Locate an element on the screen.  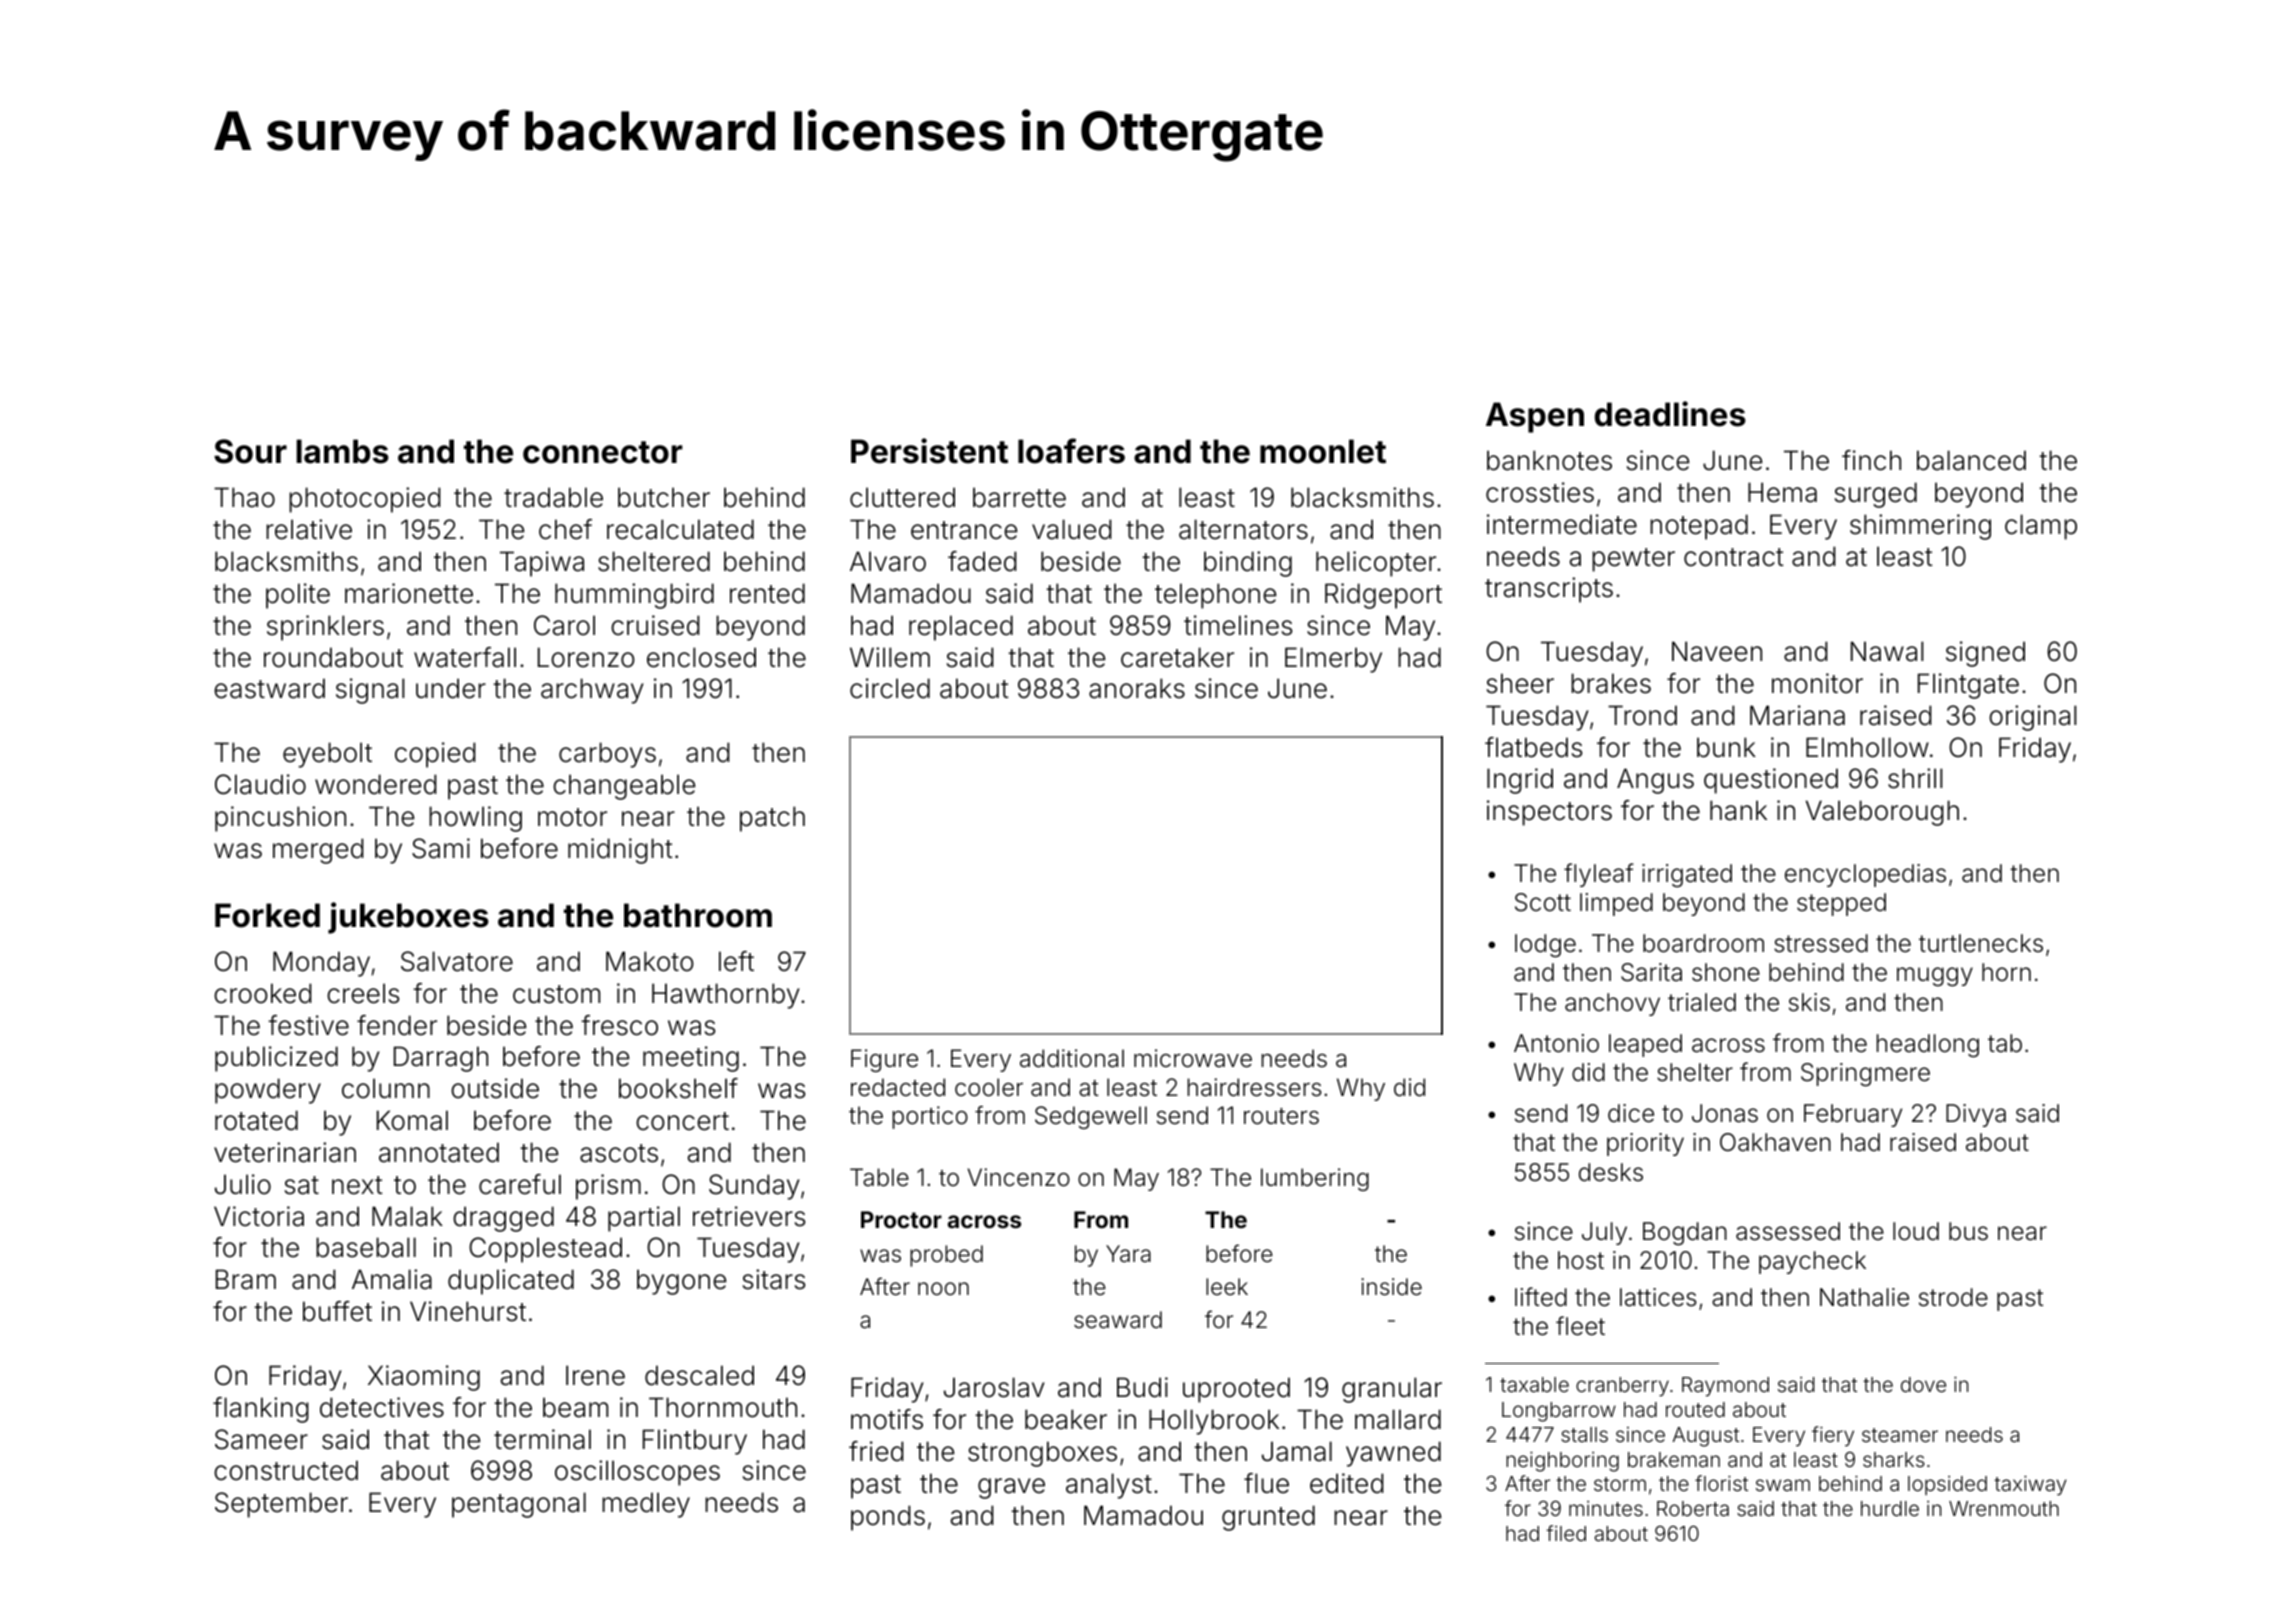
Victoria is located at coordinates (259, 1216).
